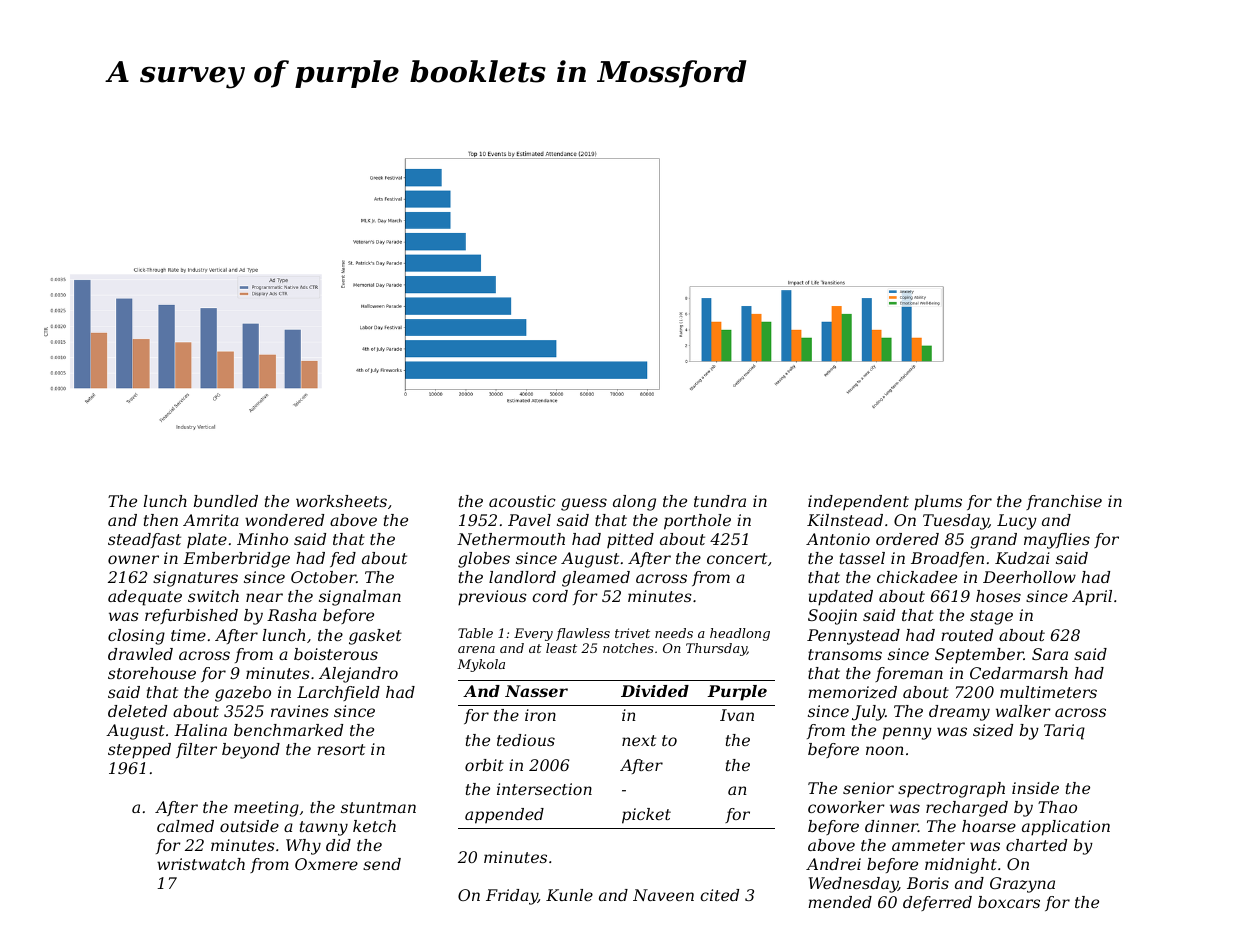  I want to click on routed, so click(967, 635).
